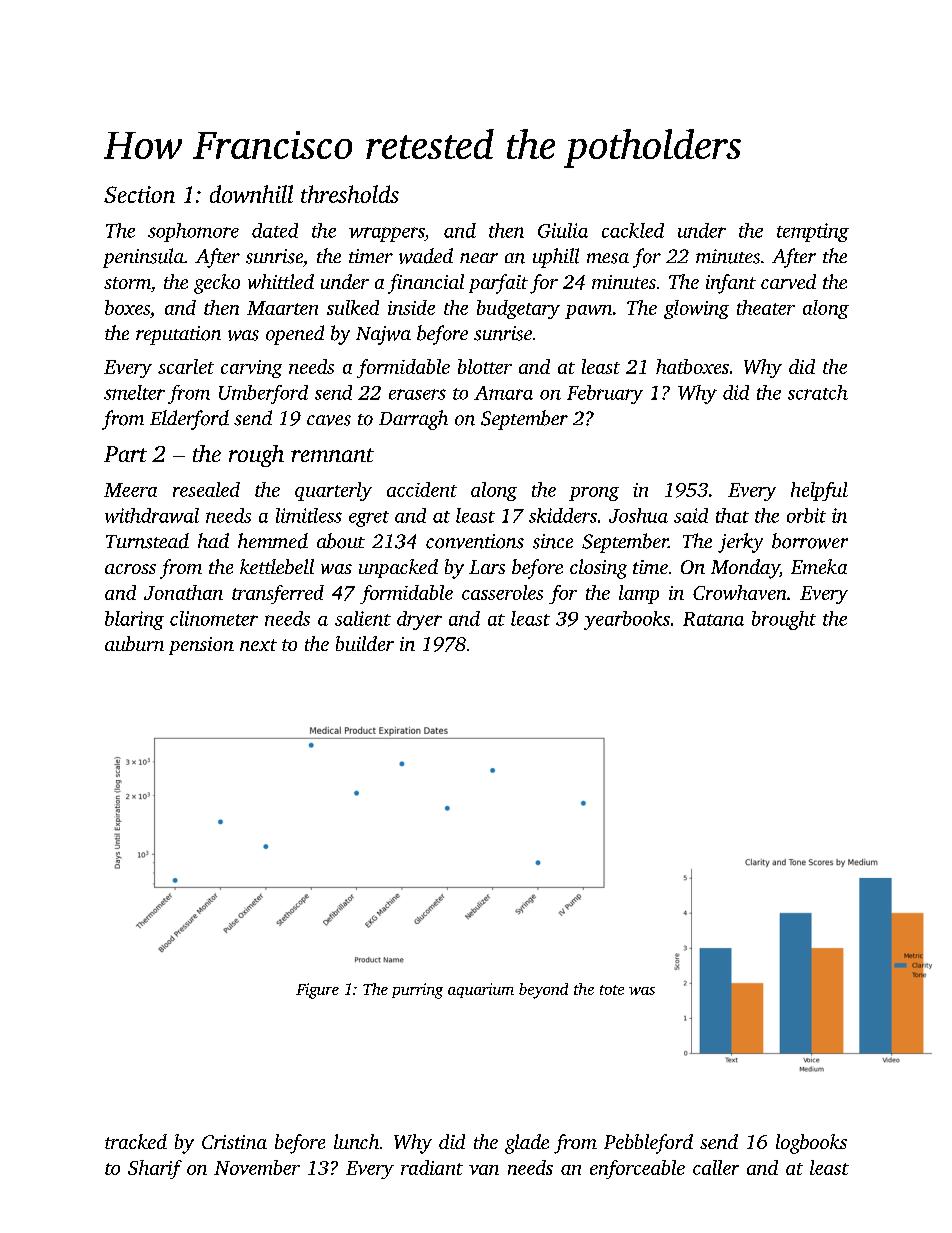  What do you see at coordinates (127, 283) in the screenshot?
I see `storm` at bounding box center [127, 283].
